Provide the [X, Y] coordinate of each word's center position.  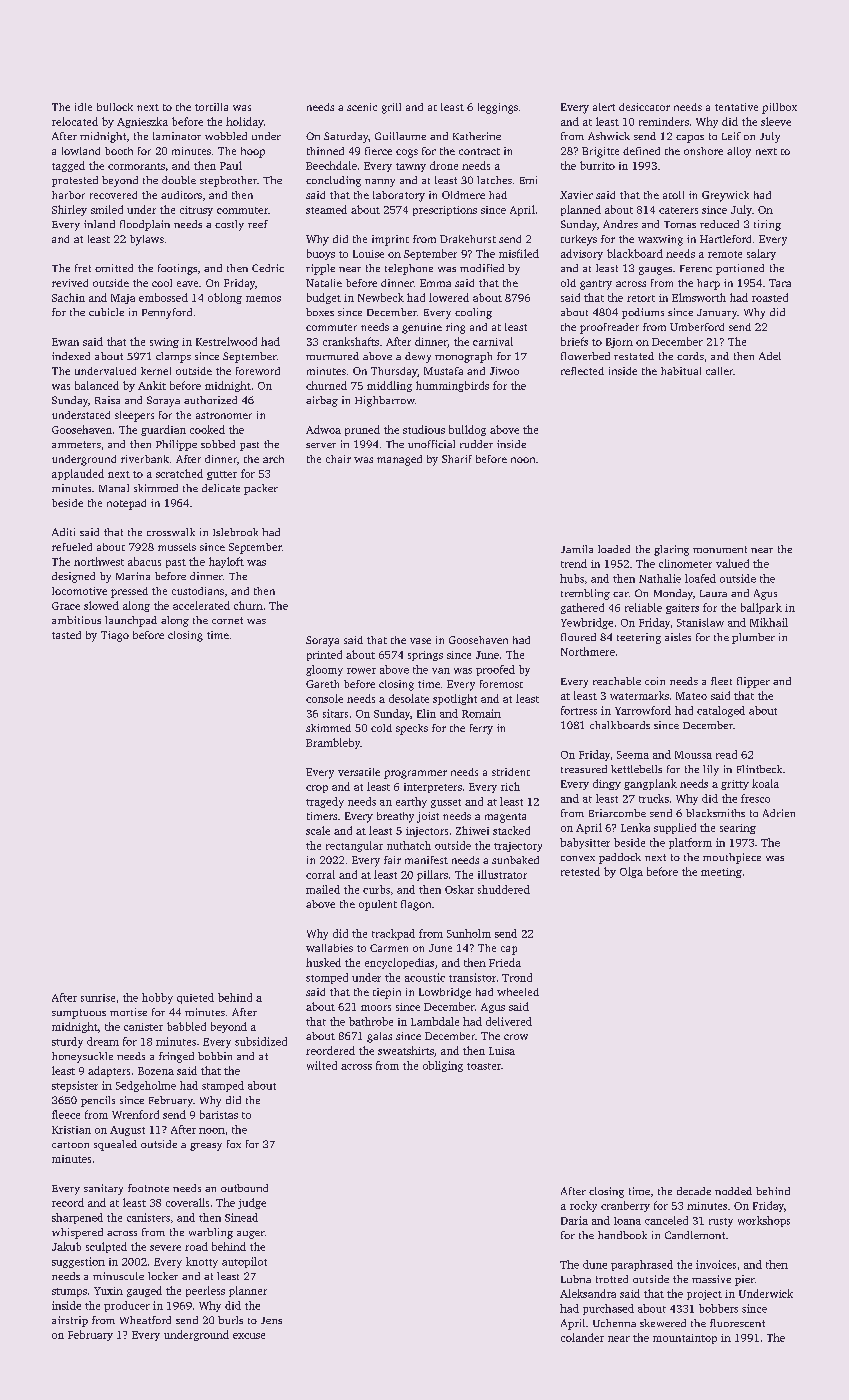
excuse [249, 1336]
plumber [753, 638]
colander [582, 1337]
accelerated [201, 605]
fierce [378, 151]
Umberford [697, 327]
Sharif [457, 459]
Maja [123, 299]
